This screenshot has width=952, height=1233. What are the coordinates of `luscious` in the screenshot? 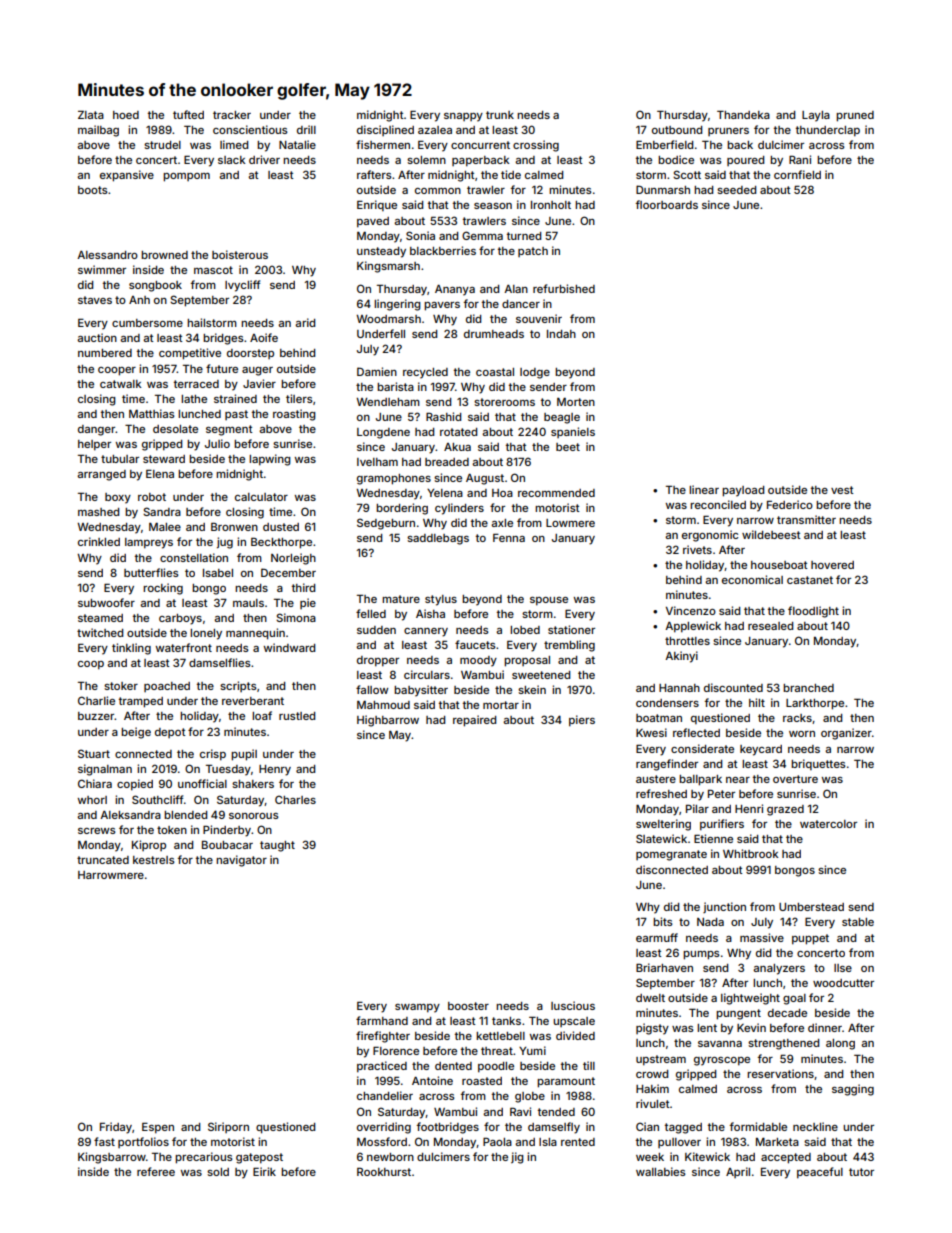 It's located at (573, 1005).
